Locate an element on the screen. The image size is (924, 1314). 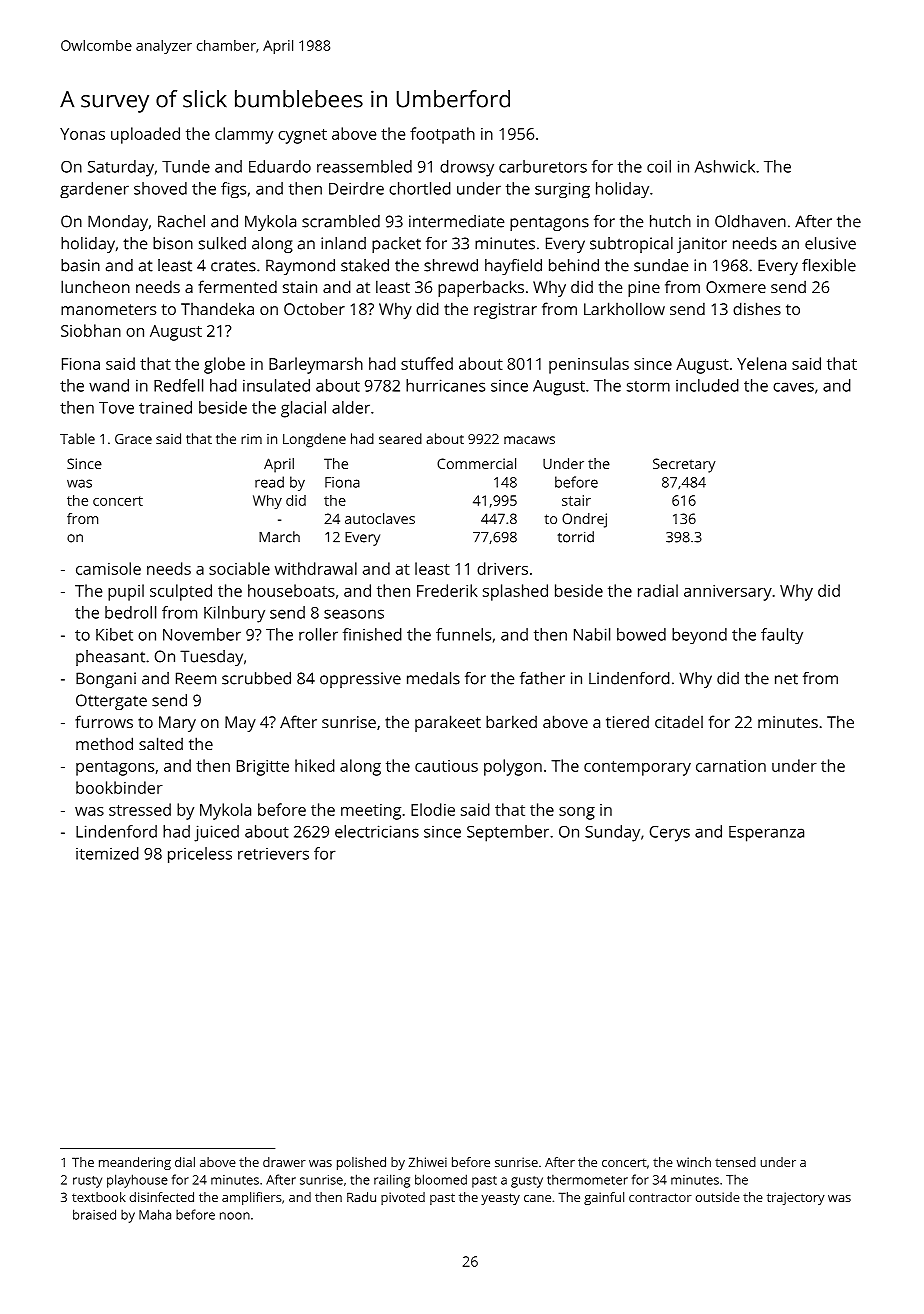
camisole is located at coordinates (108, 568).
